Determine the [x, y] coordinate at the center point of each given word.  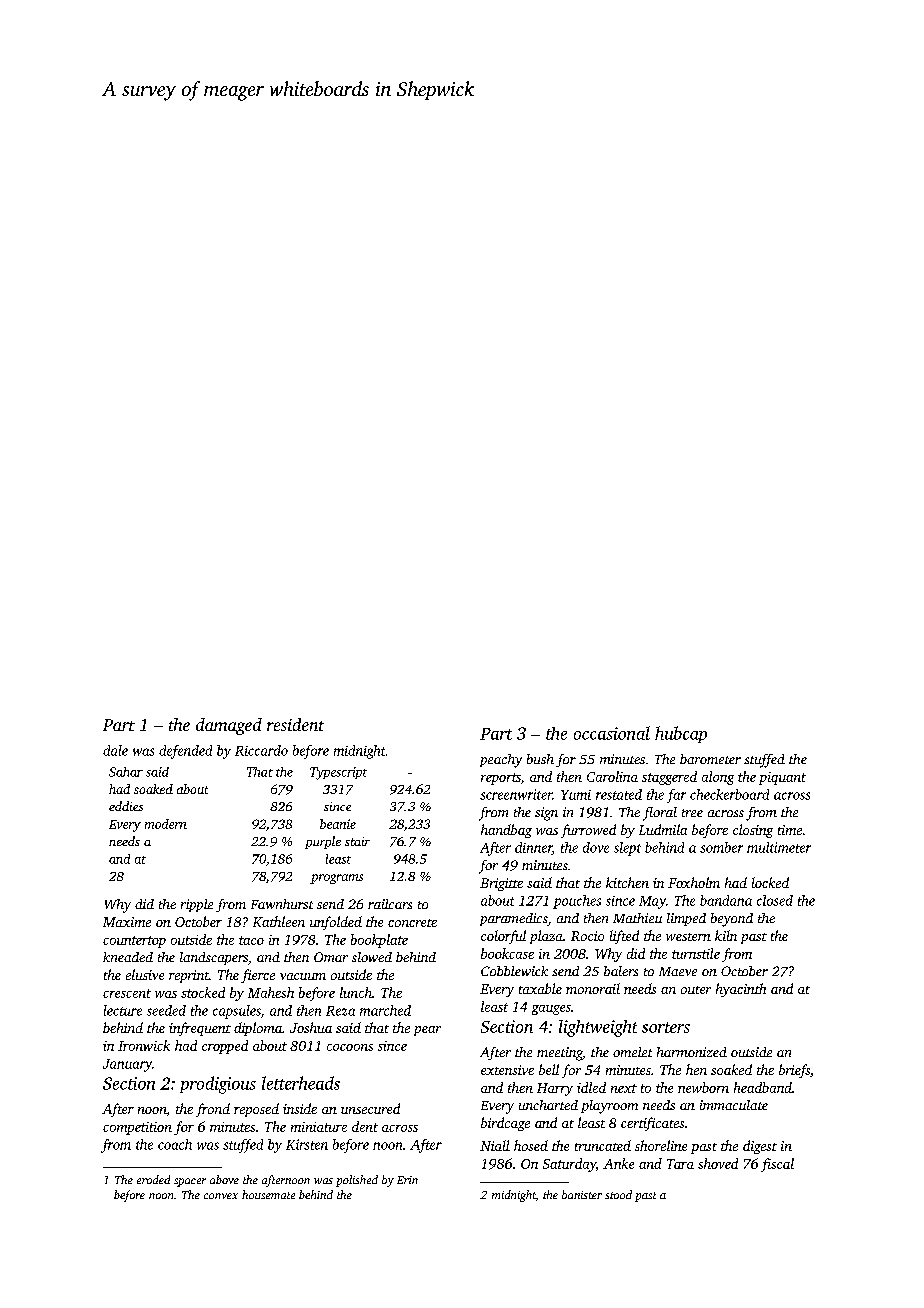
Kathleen [279, 921]
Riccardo [261, 750]
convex [221, 1196]
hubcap [681, 734]
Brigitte [501, 884]
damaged [229, 726]
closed [775, 900]
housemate [268, 1194]
